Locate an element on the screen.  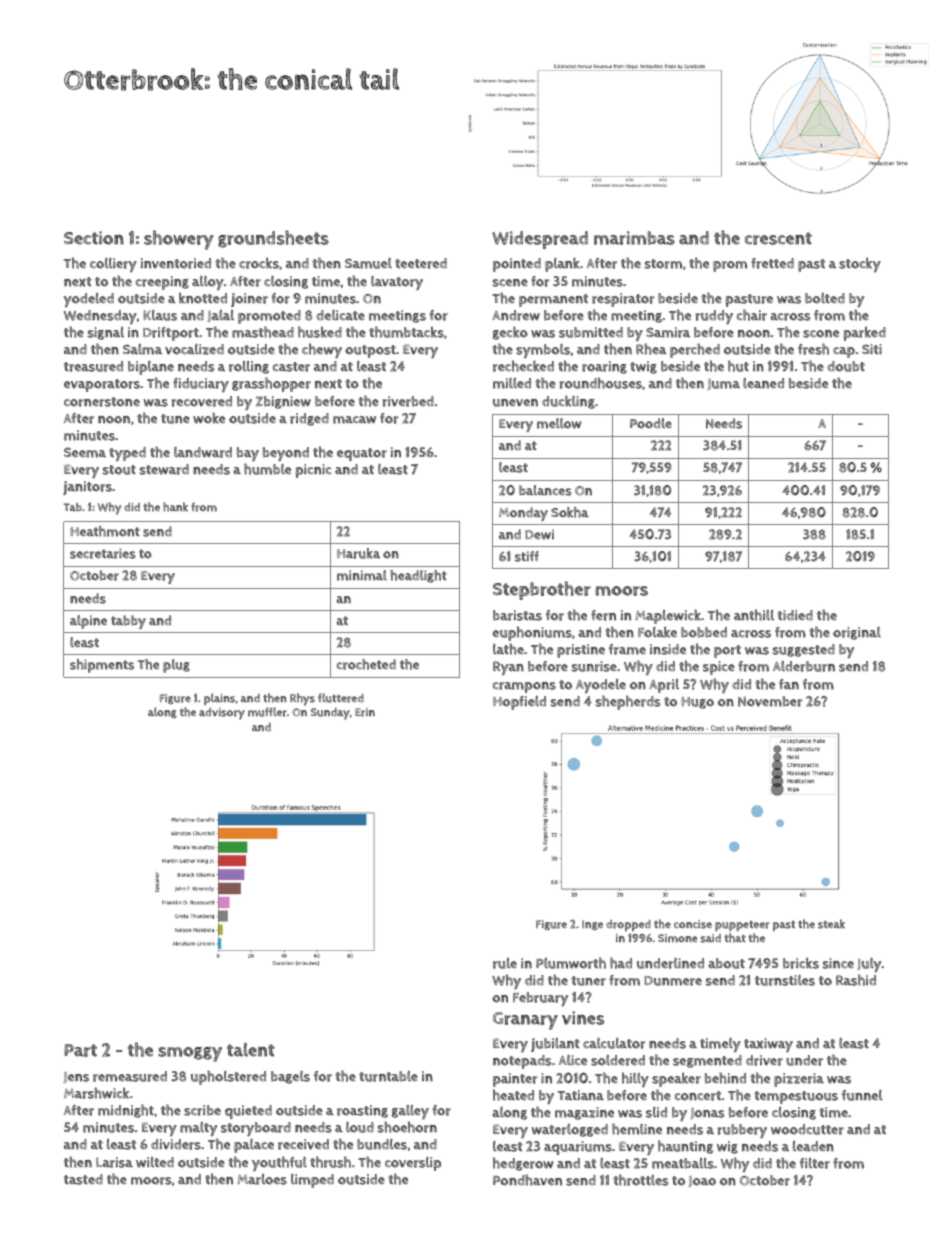
Klaus is located at coordinates (160, 315).
